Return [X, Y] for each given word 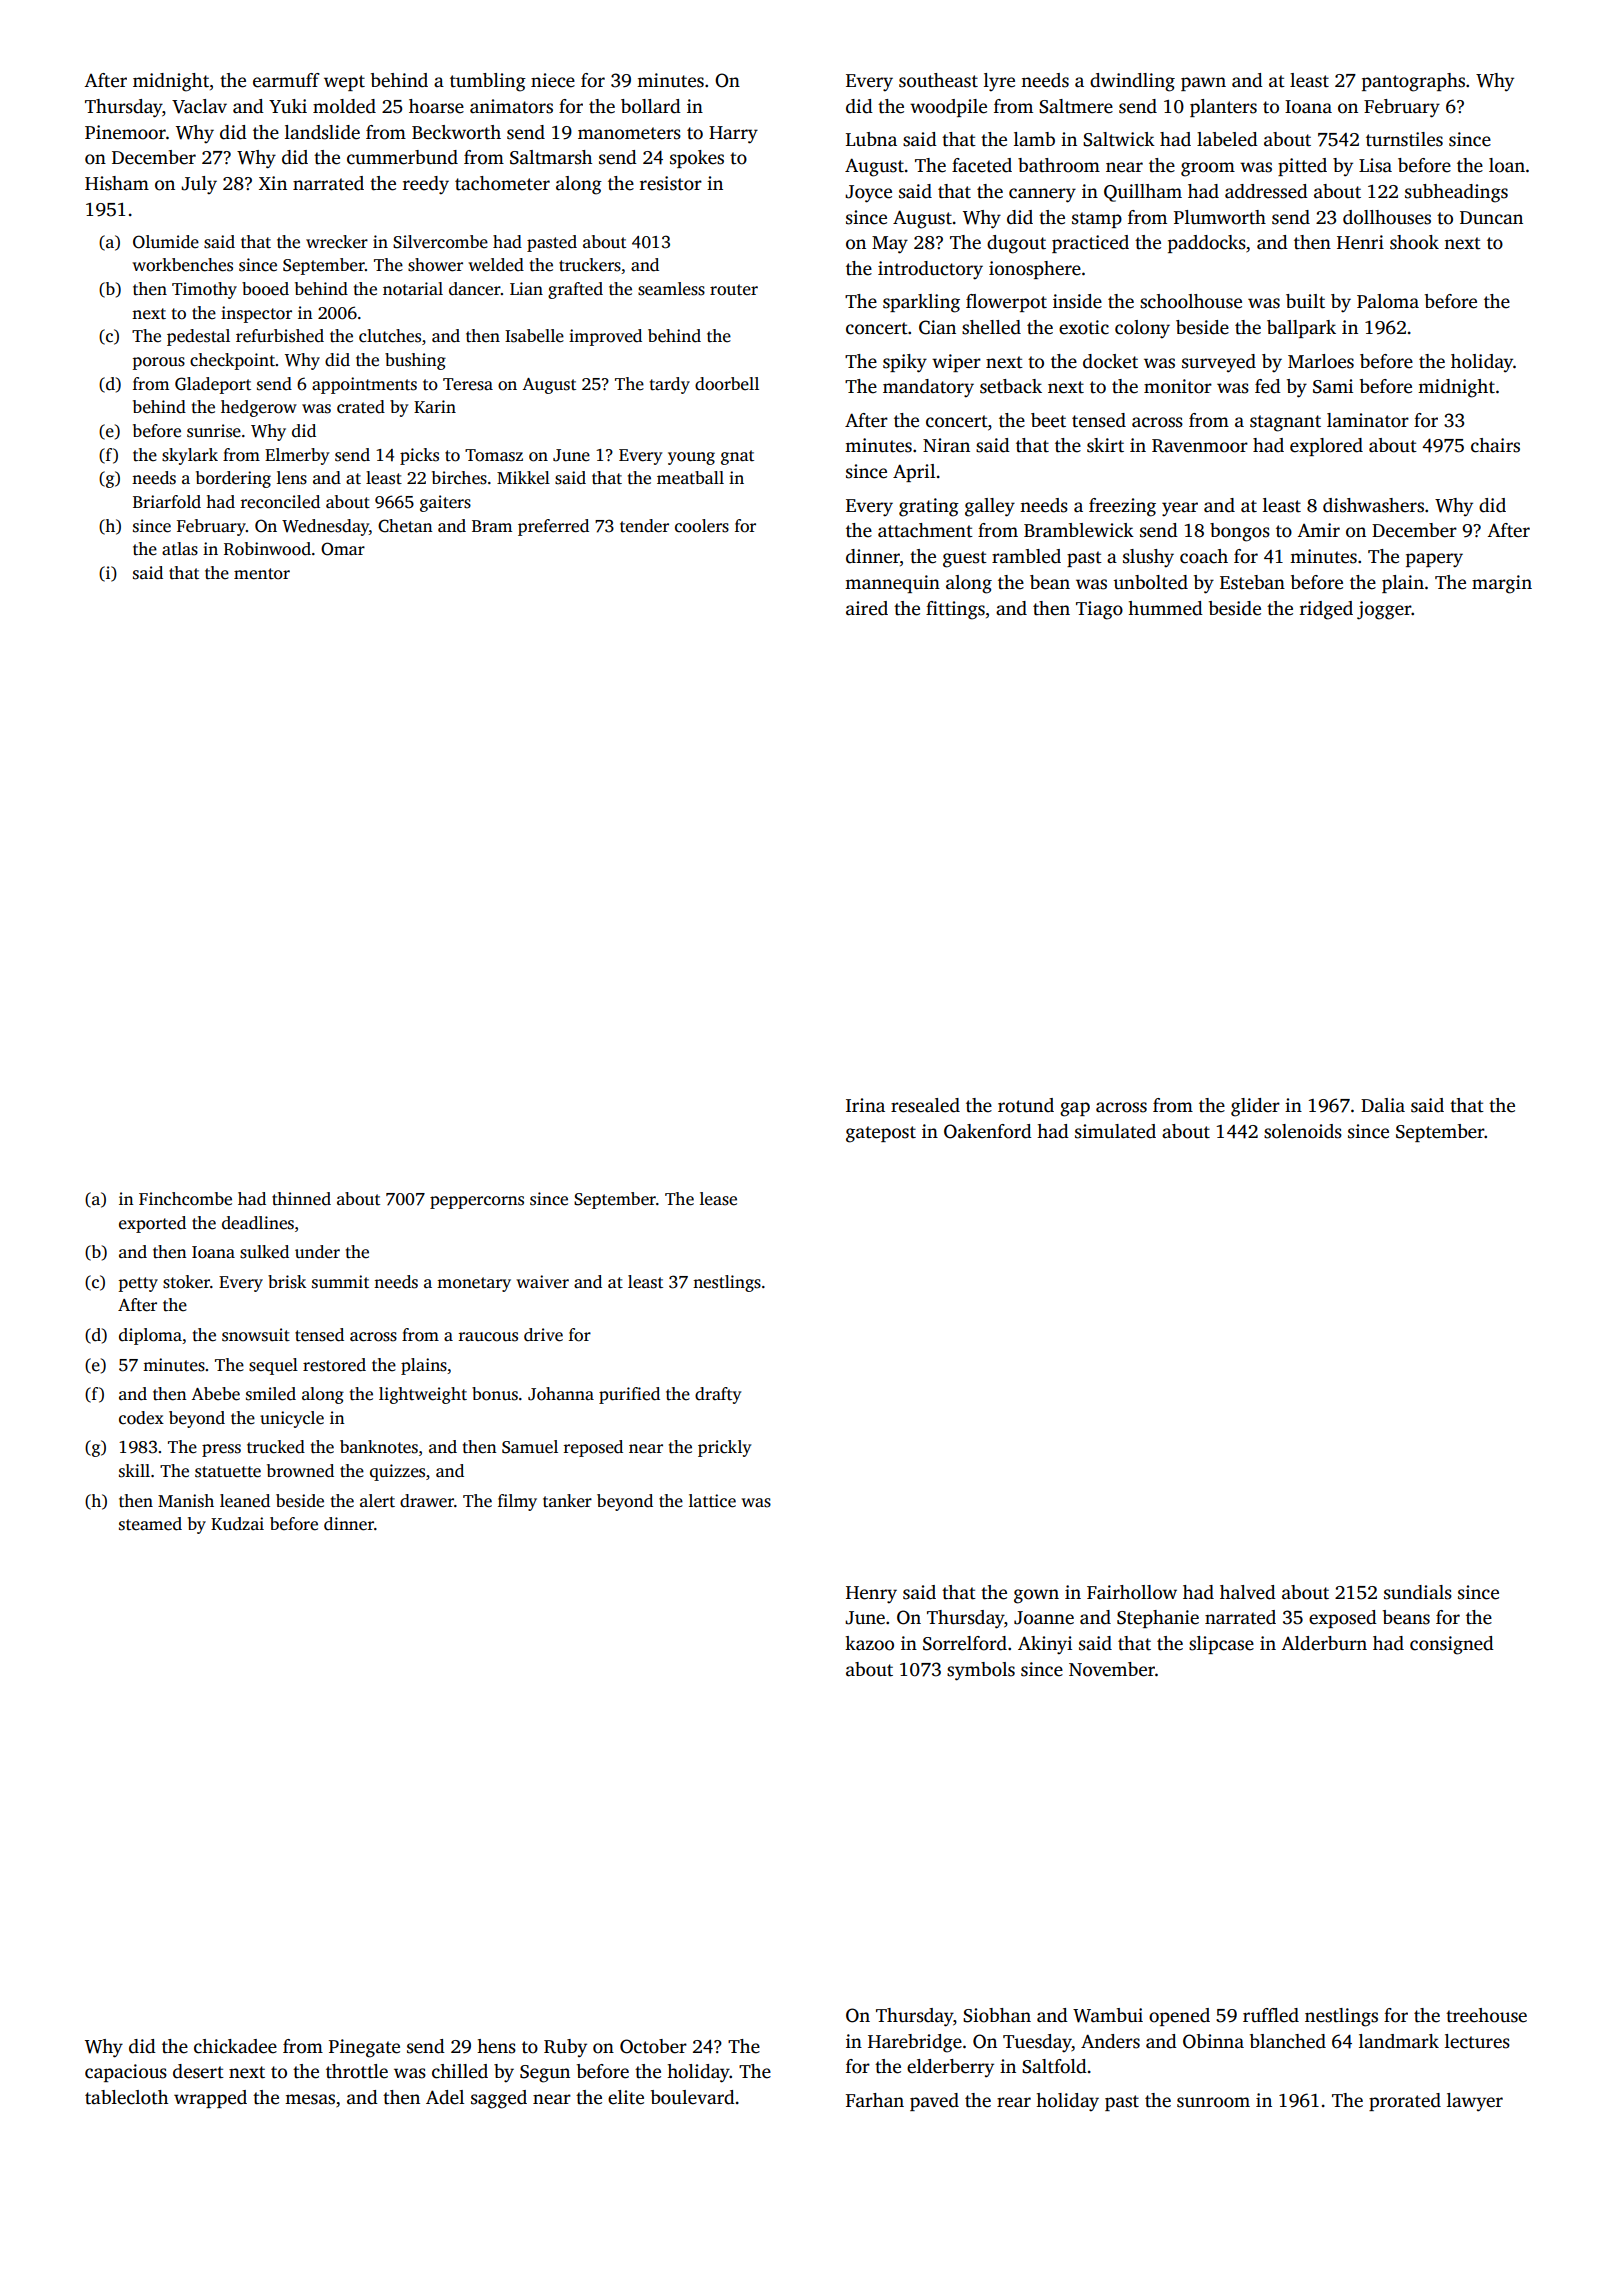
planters [1223, 108]
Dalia [1383, 1105]
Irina [865, 1105]
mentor [262, 574]
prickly [724, 1448]
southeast [938, 80]
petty [138, 1284]
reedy [426, 185]
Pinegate [364, 2048]
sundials [1418, 1592]
